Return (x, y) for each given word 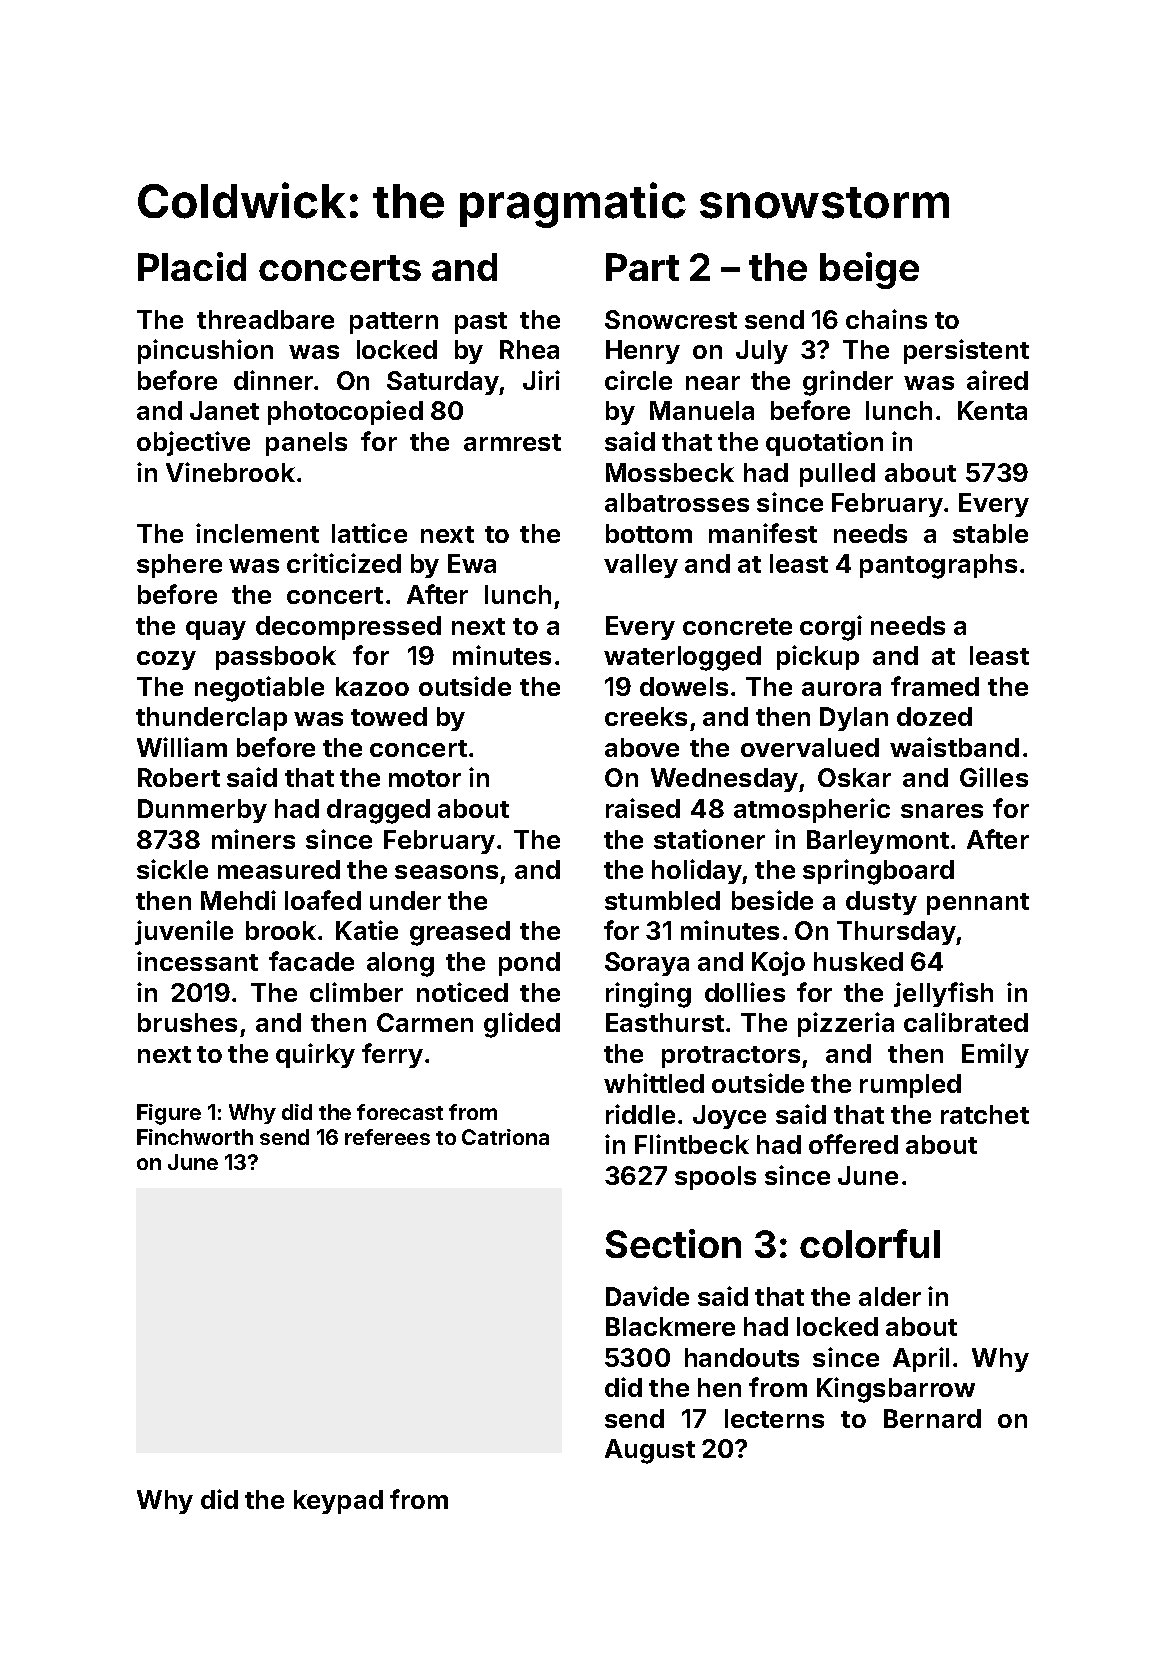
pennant (978, 904)
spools (715, 1178)
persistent (966, 351)
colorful (870, 1243)
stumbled (662, 900)
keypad (338, 1502)
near (713, 383)
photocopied (345, 412)
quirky (315, 1055)
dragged (378, 811)
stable (990, 533)
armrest (512, 442)
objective (193, 443)
